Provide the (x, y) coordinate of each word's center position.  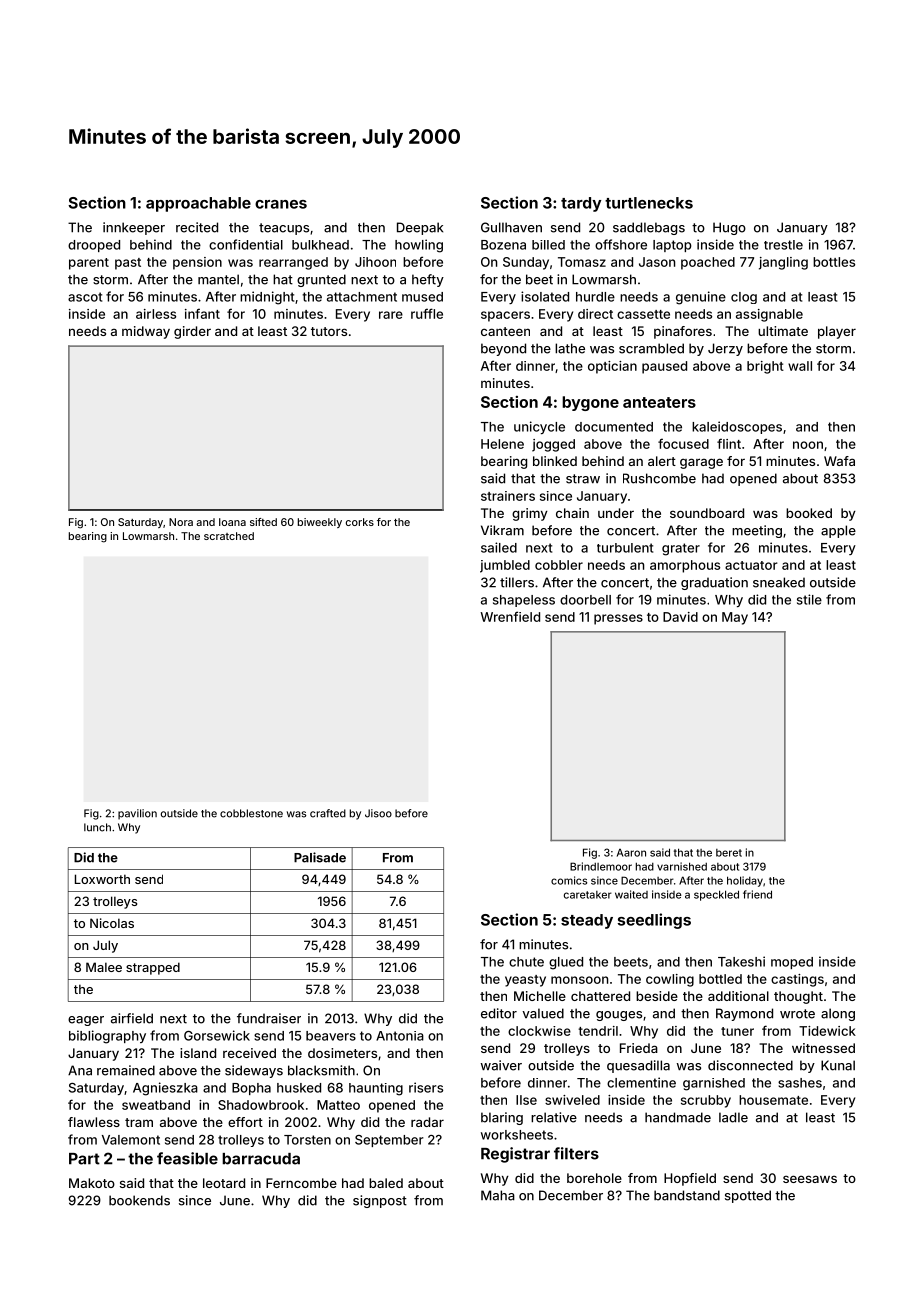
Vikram (502, 530)
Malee (104, 967)
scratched (229, 536)
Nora (181, 522)
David (680, 617)
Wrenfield (510, 616)
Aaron (631, 853)
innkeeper (134, 228)
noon (808, 445)
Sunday (526, 263)
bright (765, 367)
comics (569, 880)
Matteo (338, 1105)
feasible (187, 1158)
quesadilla (638, 1066)
